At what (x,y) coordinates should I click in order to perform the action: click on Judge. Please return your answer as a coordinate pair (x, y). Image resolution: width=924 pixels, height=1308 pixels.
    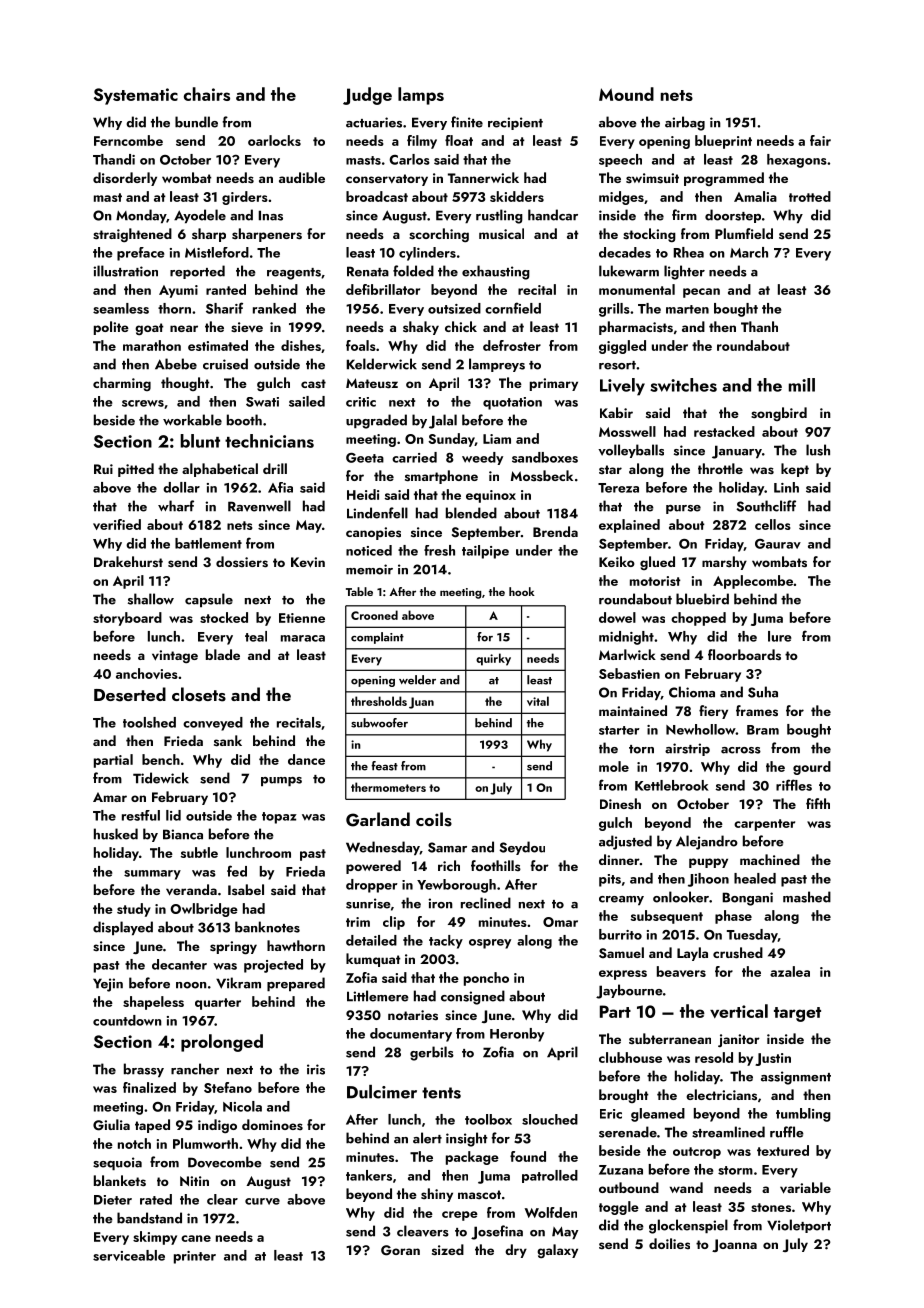
    Looking at the image, I should click on (367, 96).
